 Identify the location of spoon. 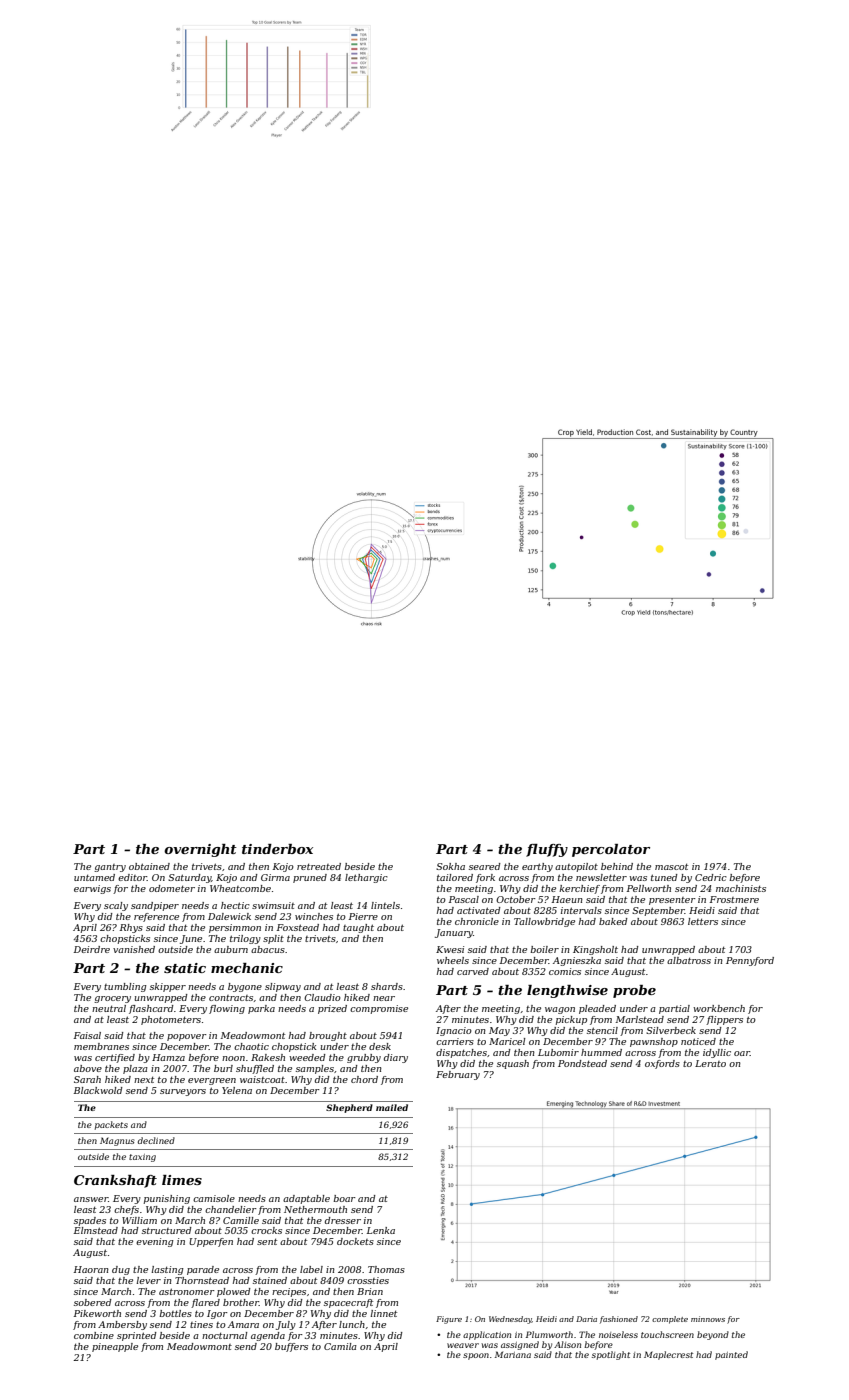
(476, 1356).
